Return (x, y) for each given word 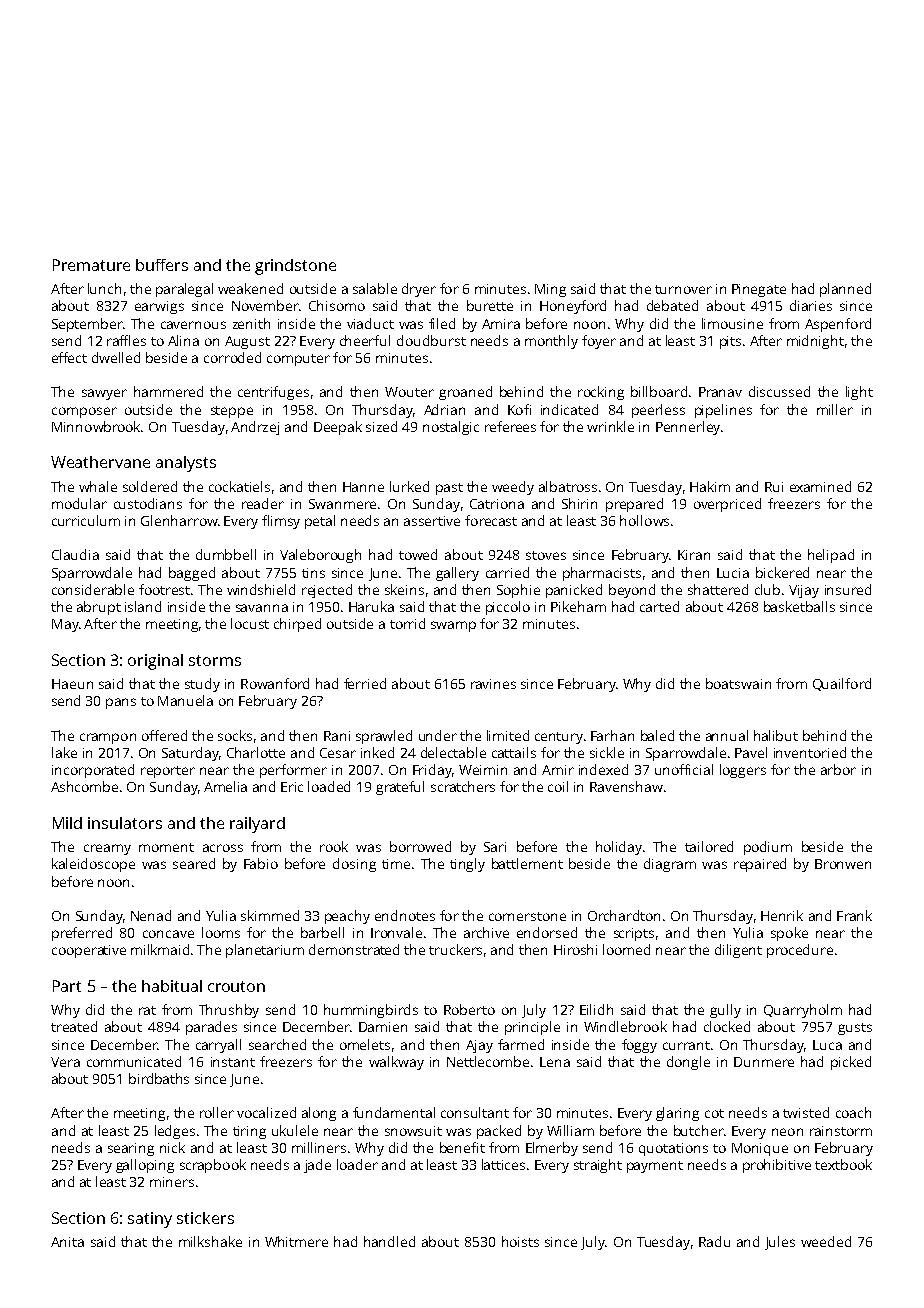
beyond (632, 591)
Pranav (720, 392)
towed (418, 554)
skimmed (270, 915)
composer (84, 412)
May (65, 625)
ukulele (295, 1130)
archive (486, 932)
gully (725, 1011)
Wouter (409, 392)
